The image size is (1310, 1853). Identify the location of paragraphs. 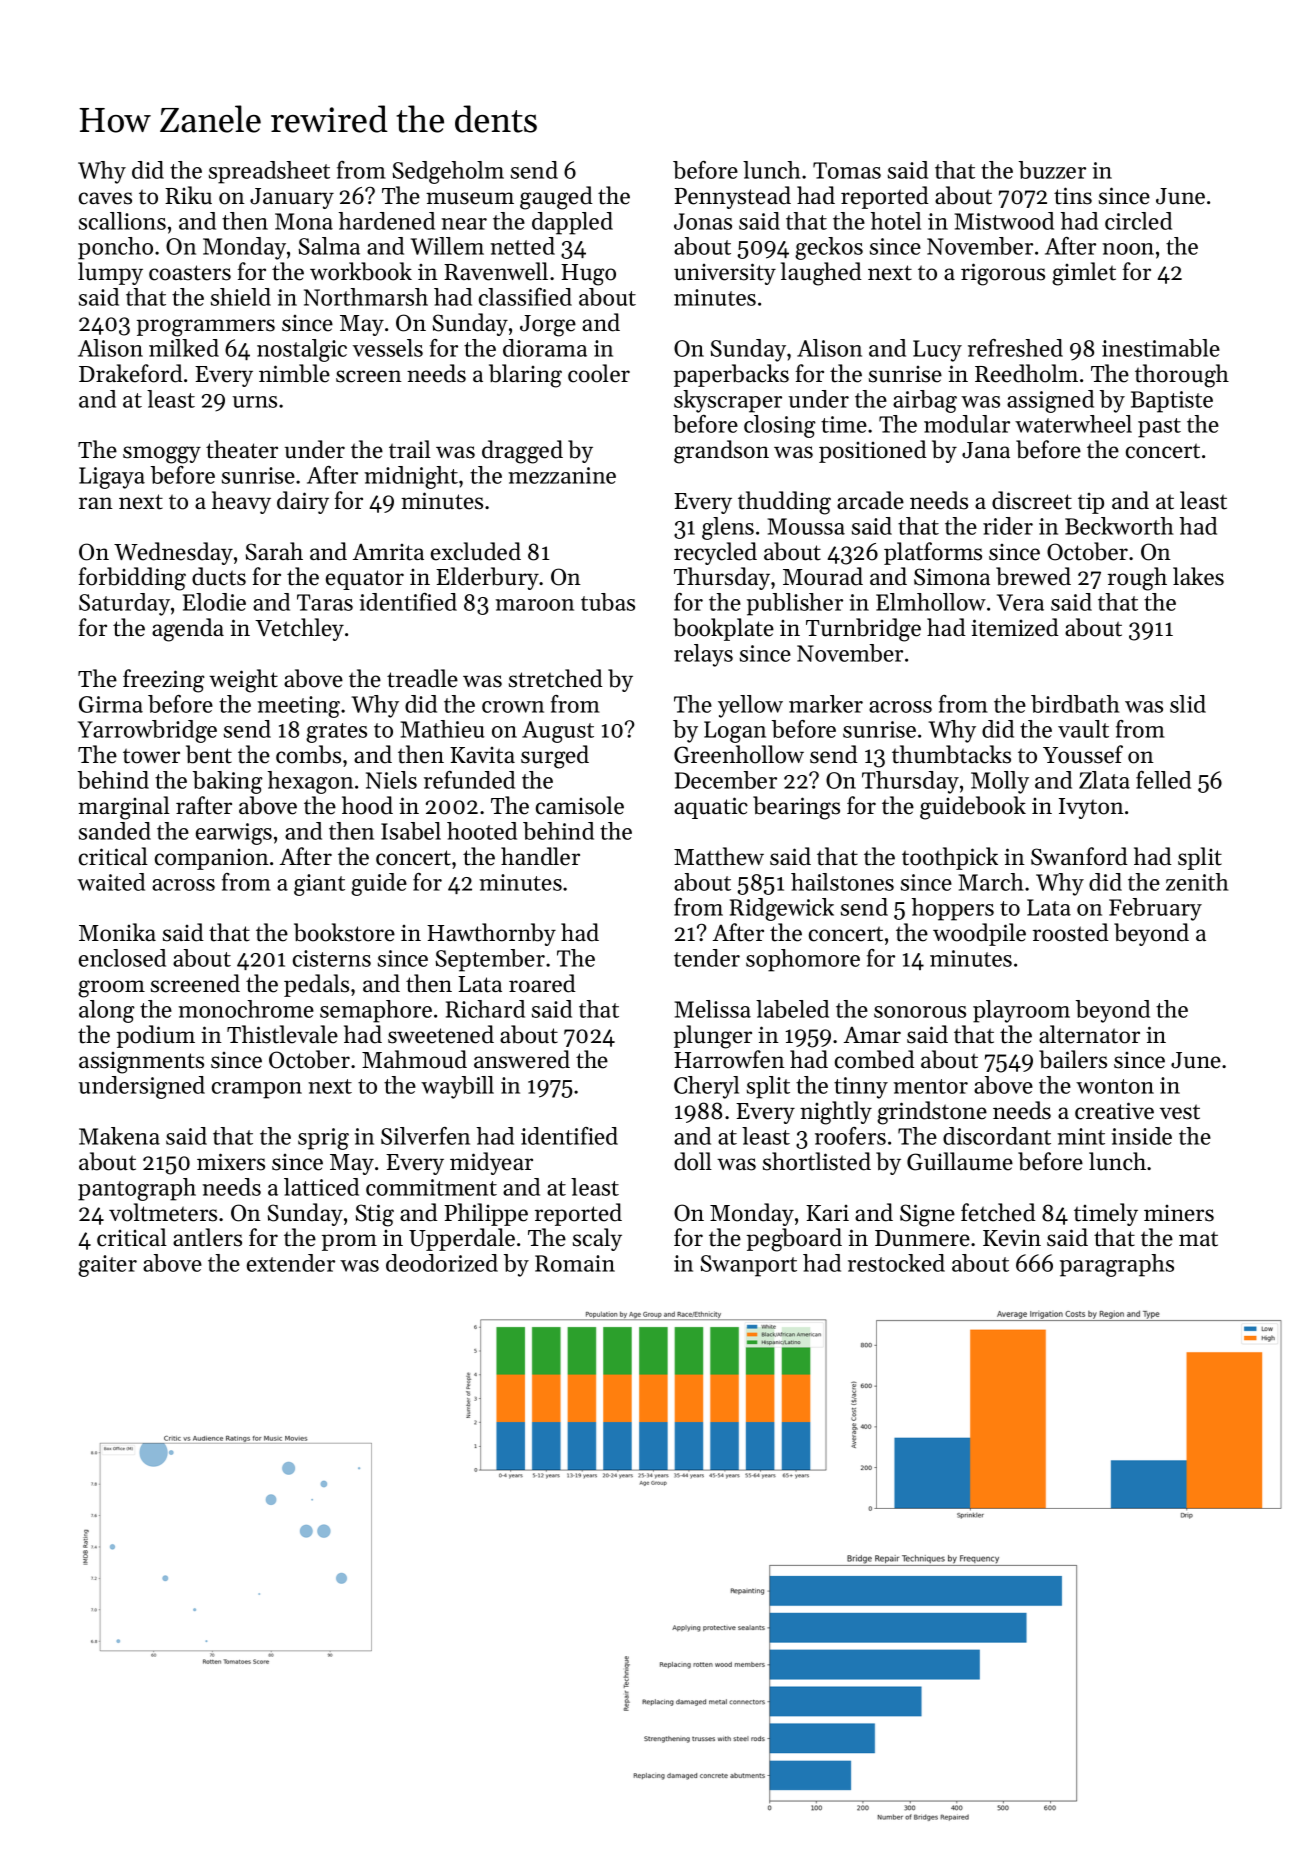
(1117, 1265).
